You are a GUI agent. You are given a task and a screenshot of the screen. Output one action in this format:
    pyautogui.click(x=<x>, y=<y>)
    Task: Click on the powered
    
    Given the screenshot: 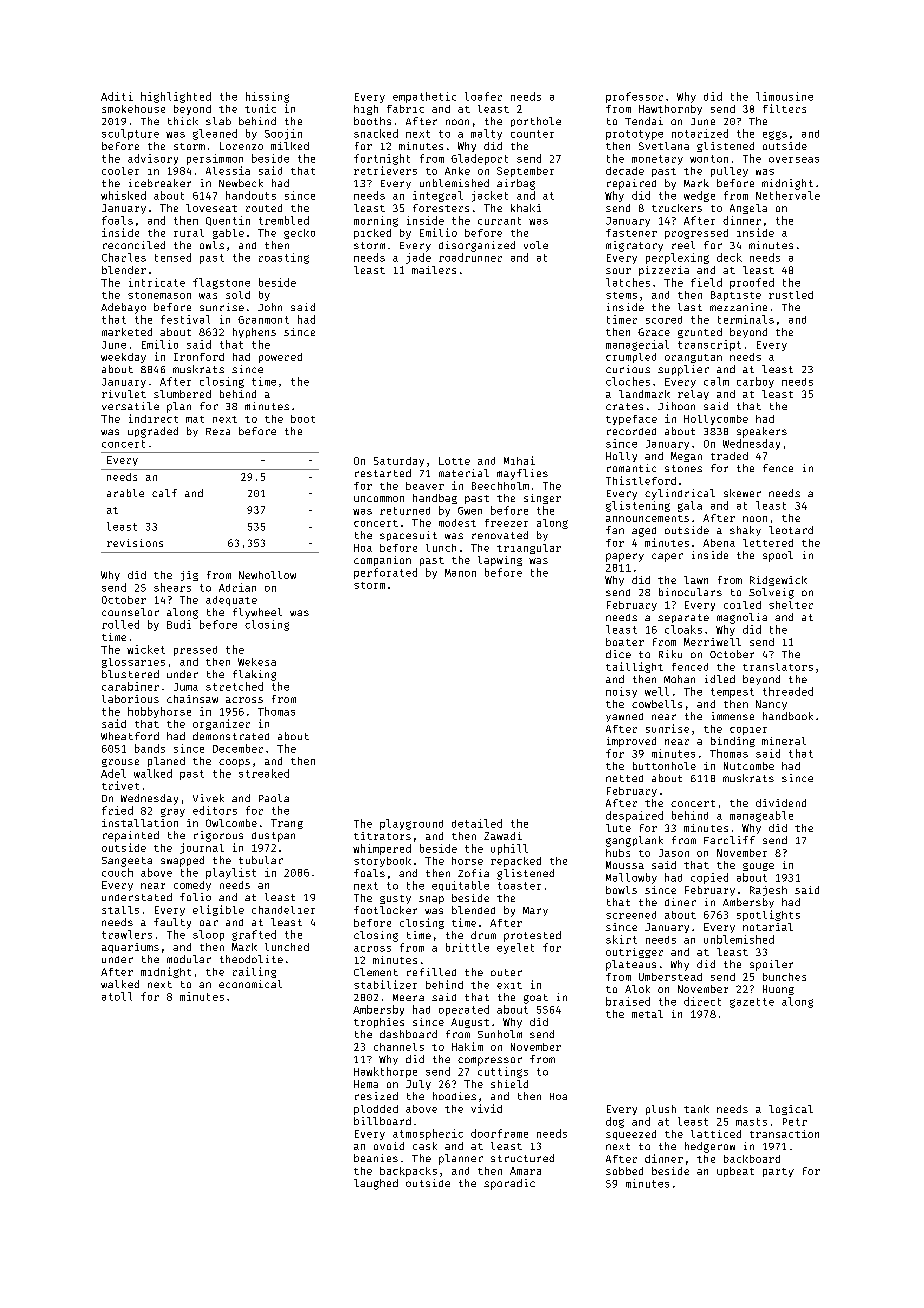 What is the action you would take?
    pyautogui.click(x=280, y=358)
